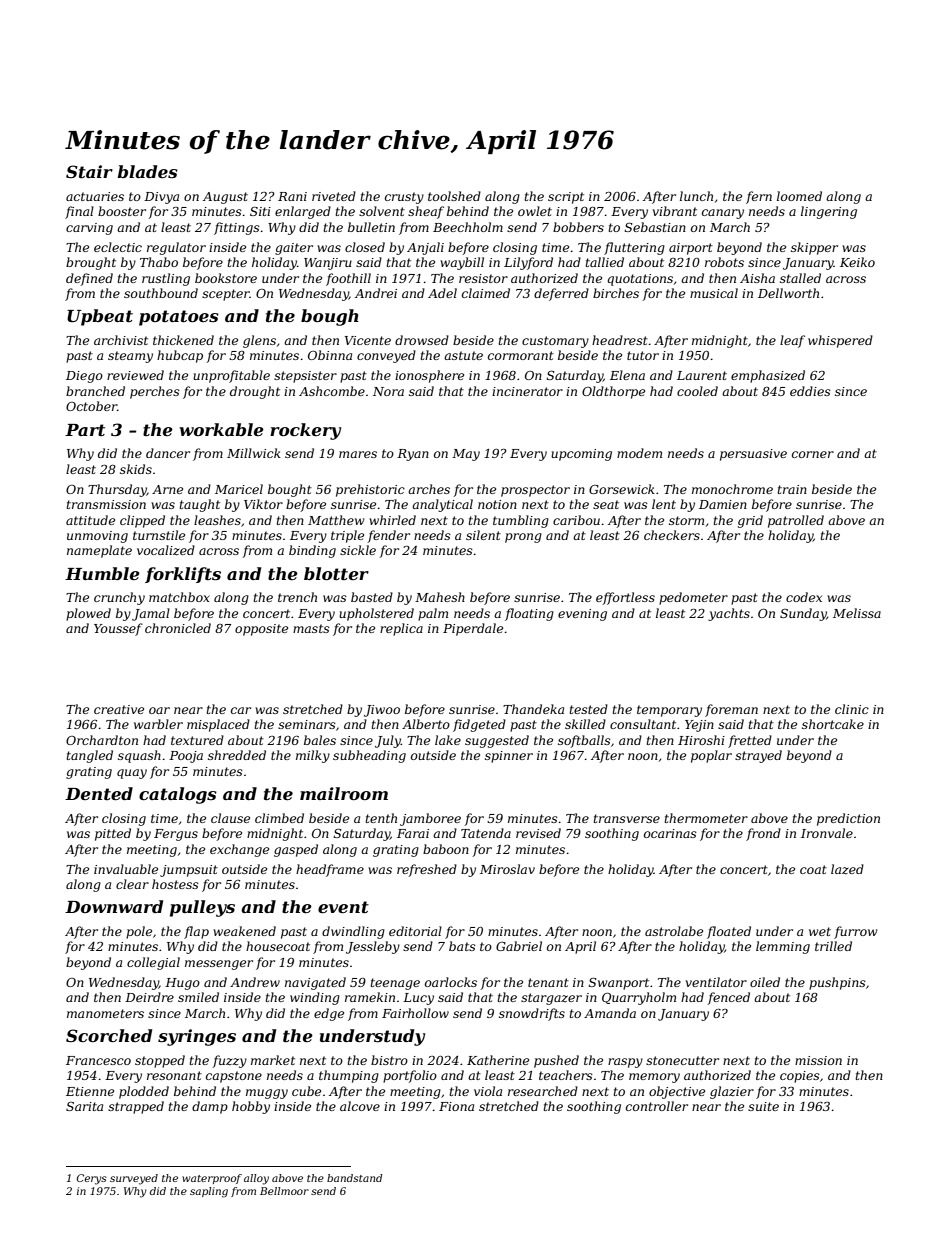 The height and width of the screenshot is (1233, 952). What do you see at coordinates (382, 711) in the screenshot?
I see `Jiwoo` at bounding box center [382, 711].
